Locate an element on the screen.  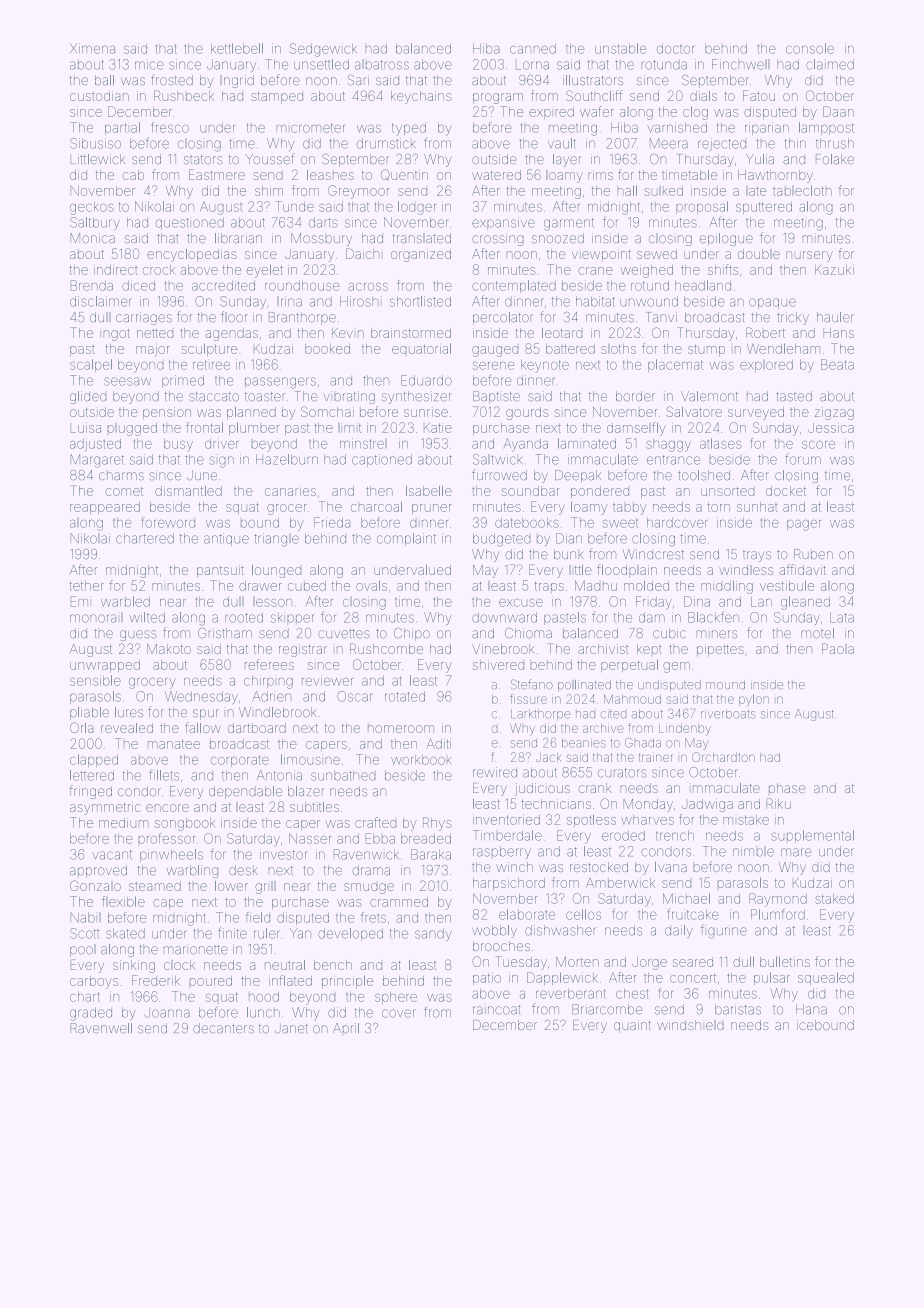
shortlisted is located at coordinates (420, 301).
